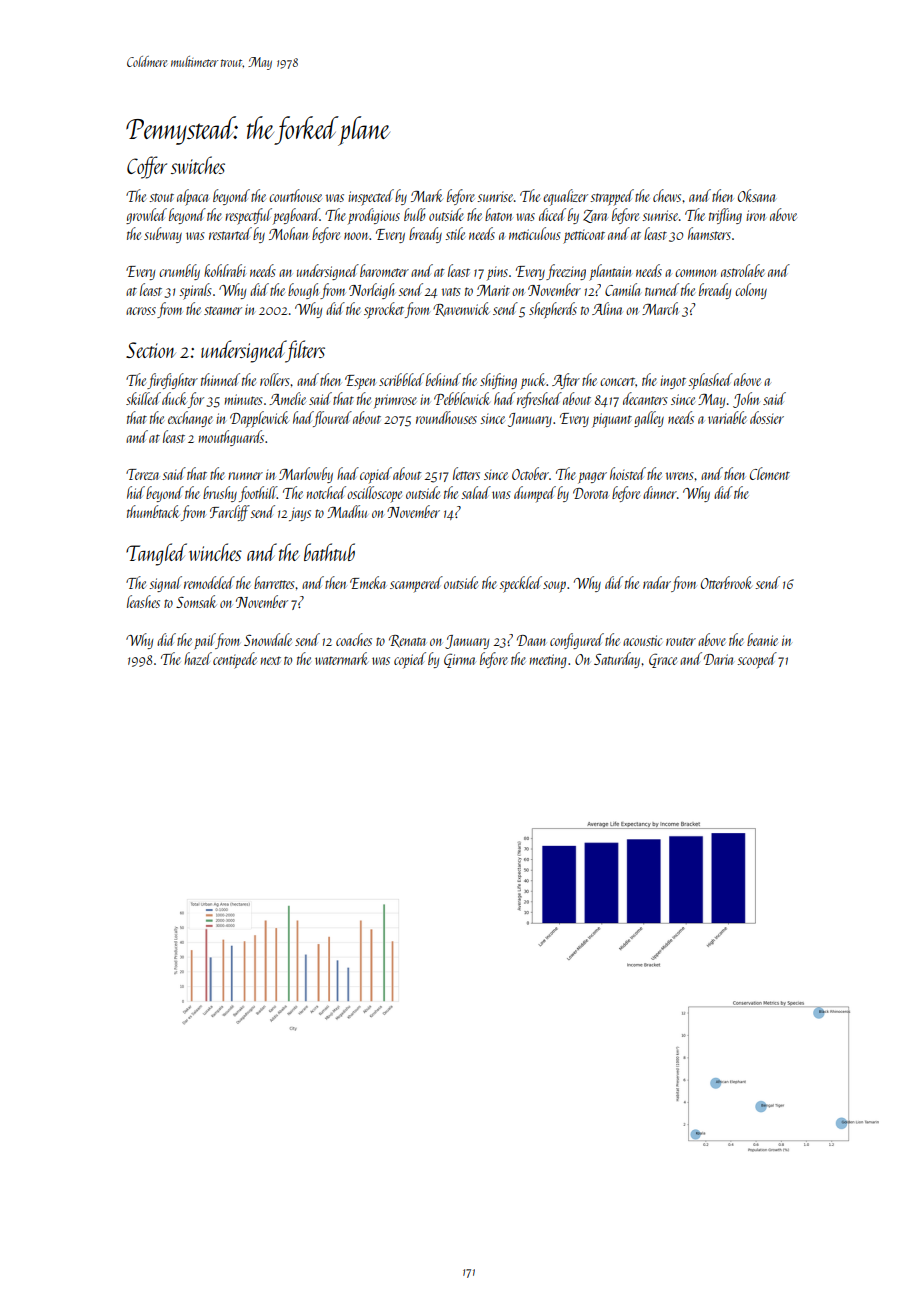 Image resolution: width=924 pixels, height=1314 pixels. I want to click on Otterbrook, so click(726, 582).
